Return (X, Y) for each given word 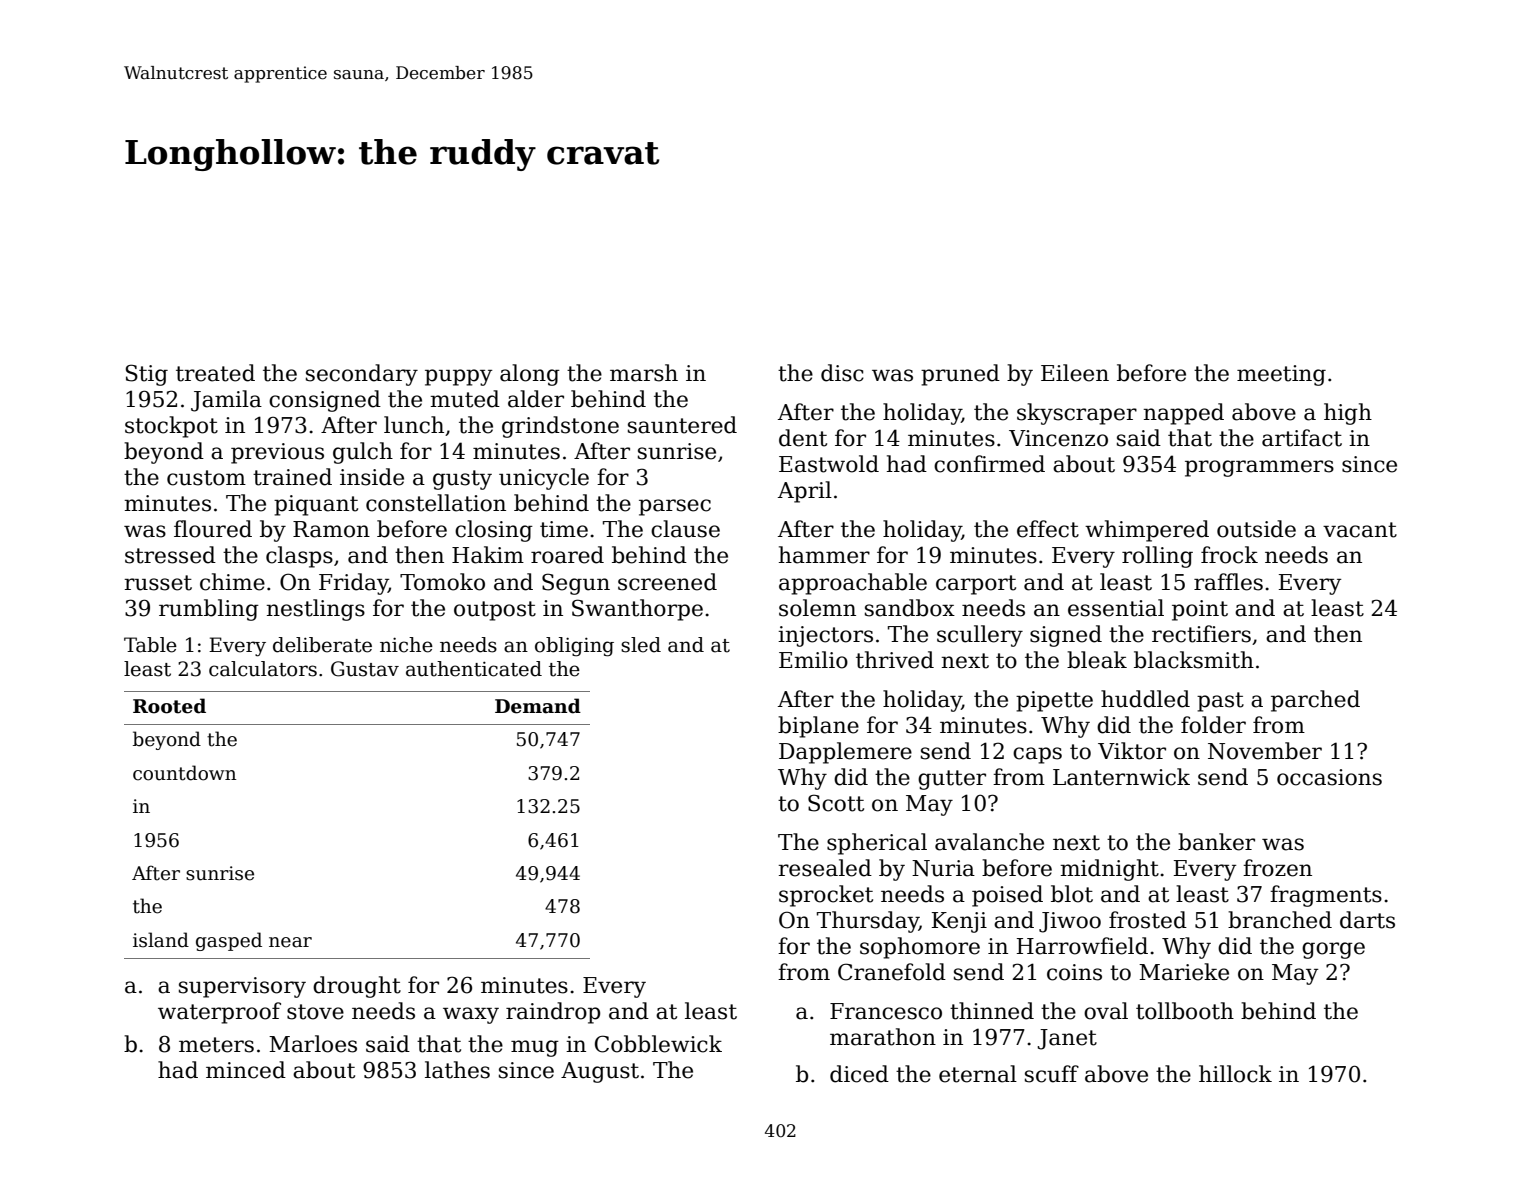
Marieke (1184, 972)
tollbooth (1185, 1011)
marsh (644, 373)
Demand (538, 706)
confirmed (989, 464)
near (290, 942)
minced (246, 1070)
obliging (574, 647)
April (805, 492)
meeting (1281, 375)
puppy (458, 377)
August (600, 1072)
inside (372, 477)
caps (1037, 755)
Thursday (868, 922)
